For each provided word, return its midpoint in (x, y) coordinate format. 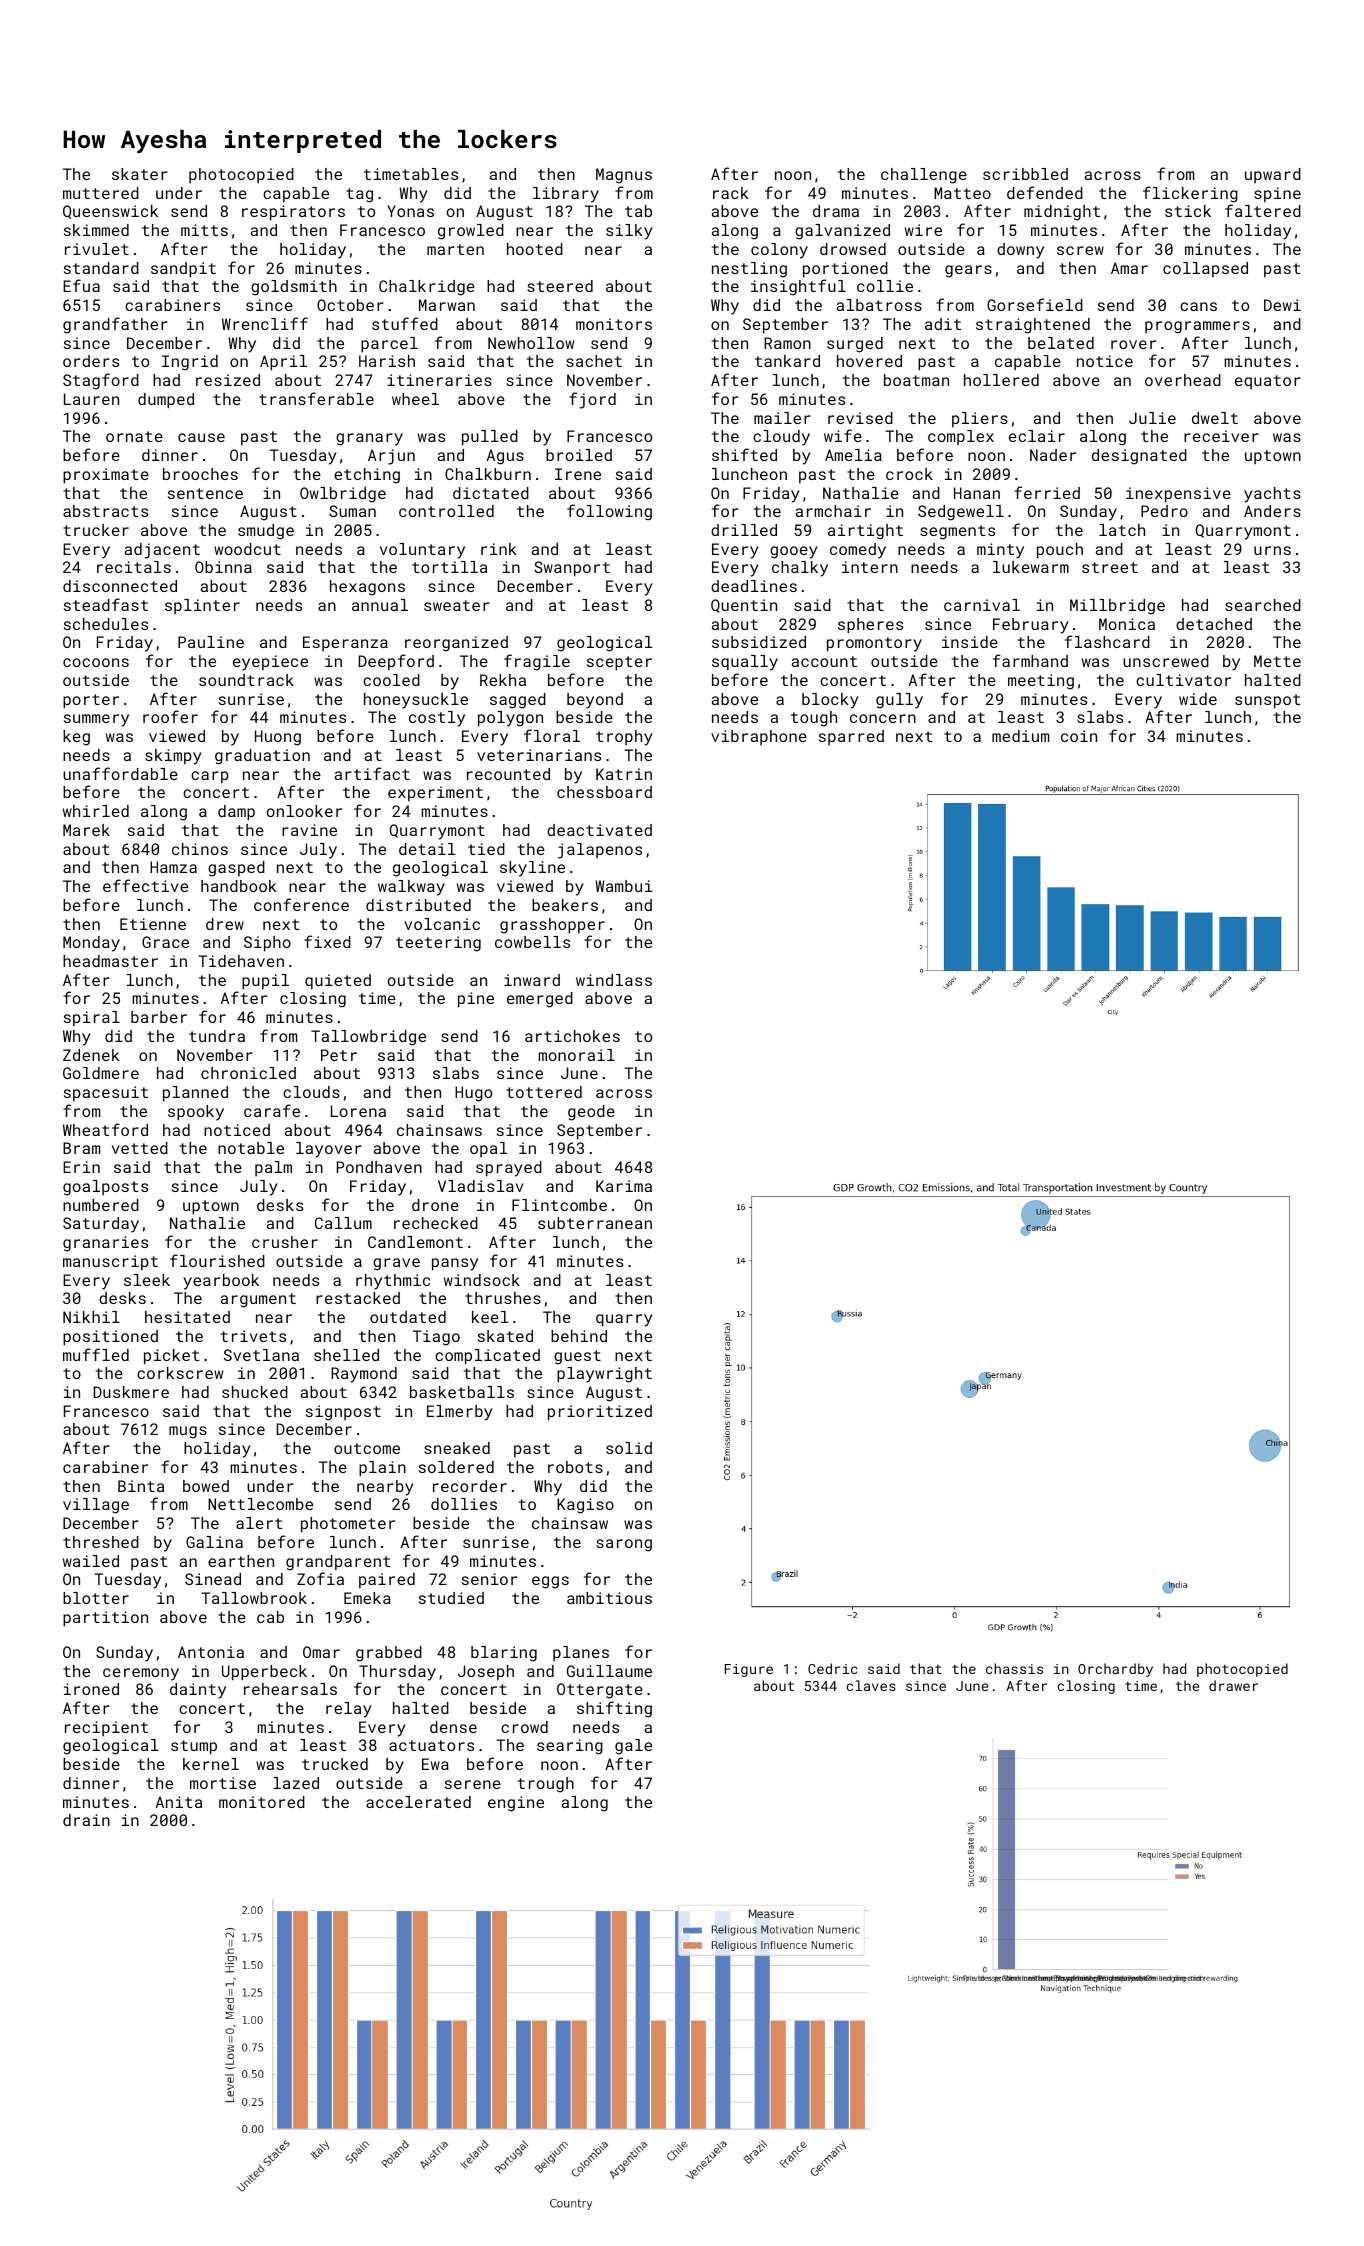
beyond (595, 701)
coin (1079, 736)
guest (577, 1357)
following (609, 512)
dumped (166, 401)
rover (1133, 344)
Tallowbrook (254, 1598)
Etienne (153, 924)
